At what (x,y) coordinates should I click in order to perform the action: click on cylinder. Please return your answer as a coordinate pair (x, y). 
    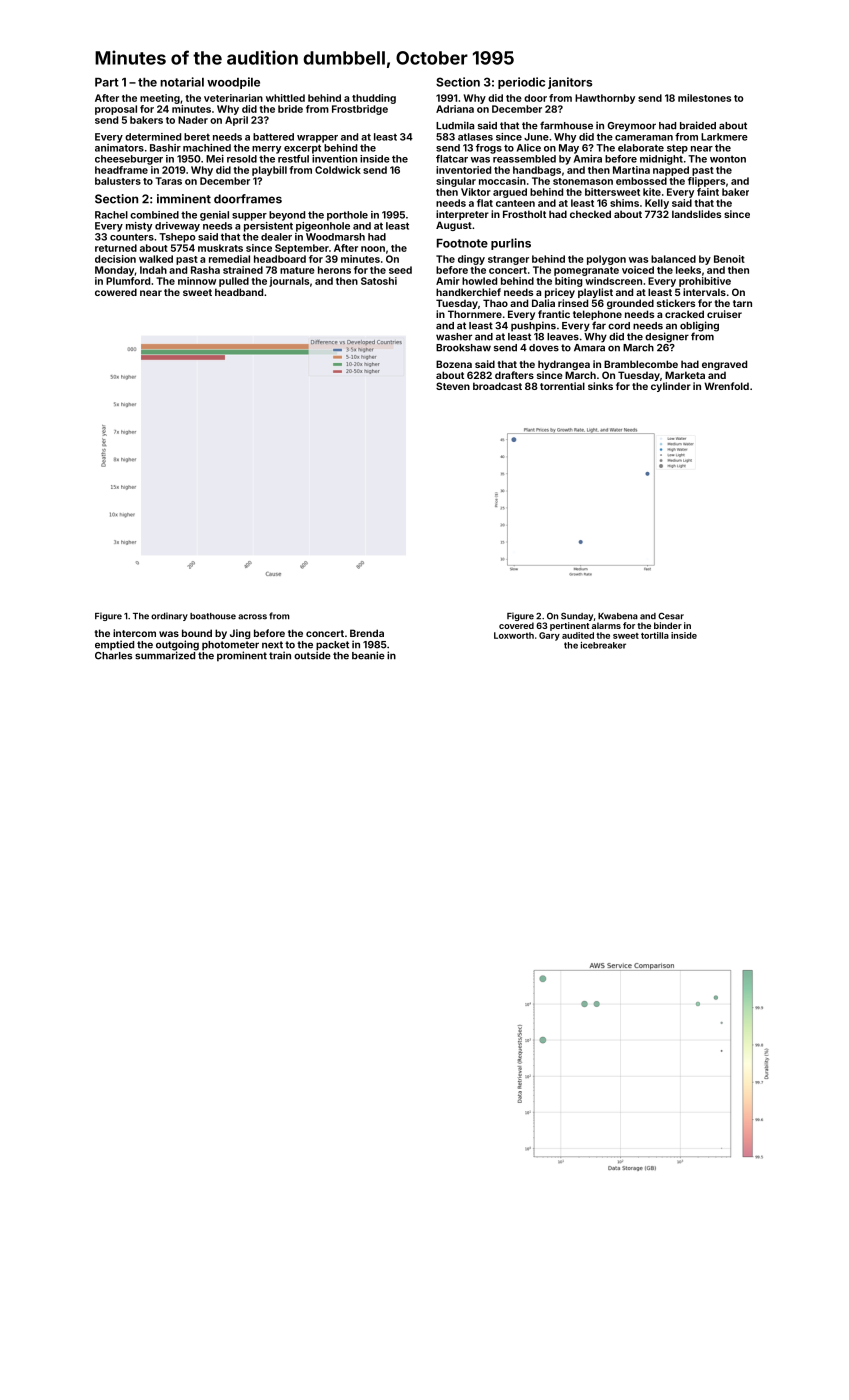
    Looking at the image, I should click on (671, 387).
